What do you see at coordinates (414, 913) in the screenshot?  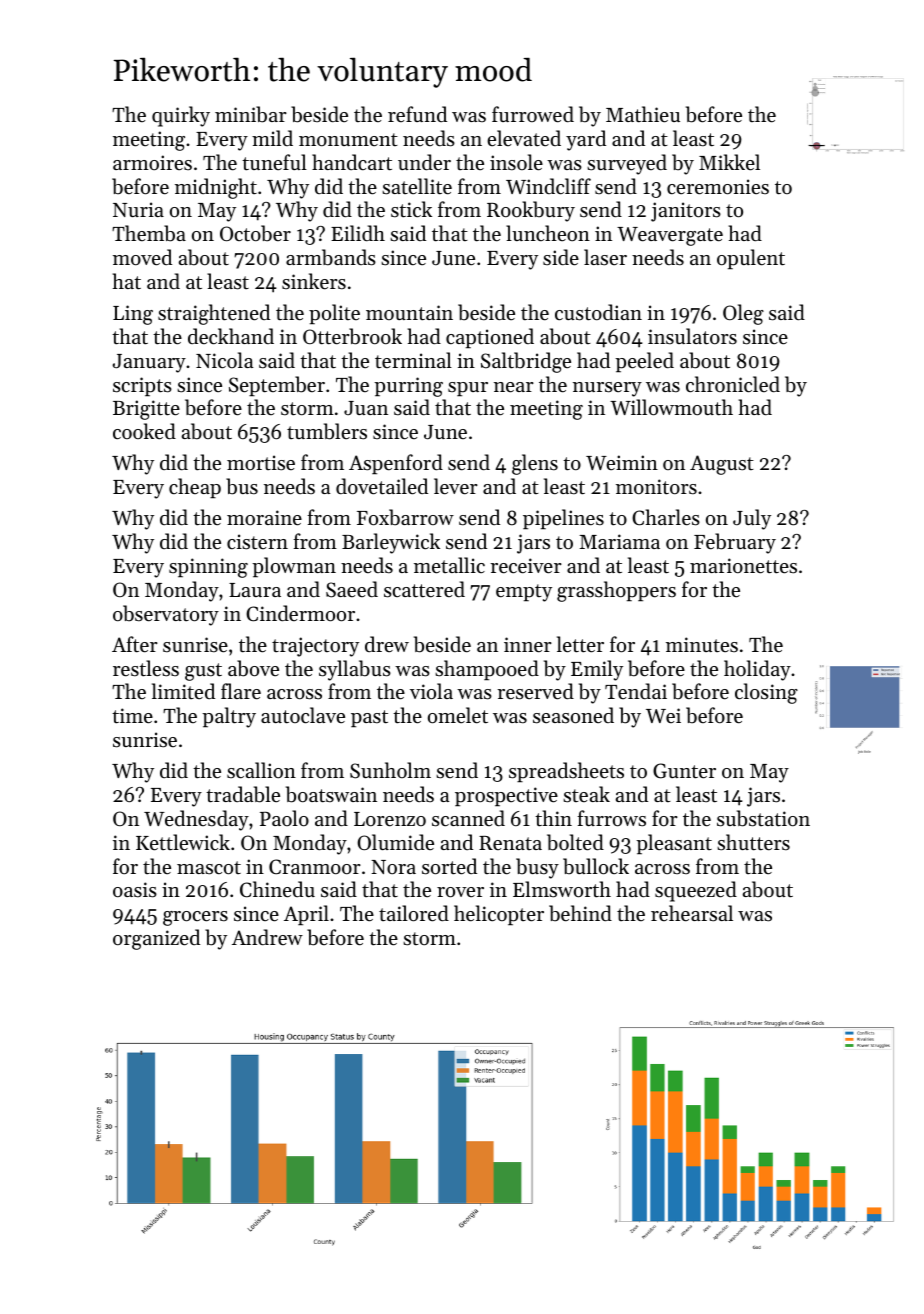 I see `tailored` at bounding box center [414, 913].
